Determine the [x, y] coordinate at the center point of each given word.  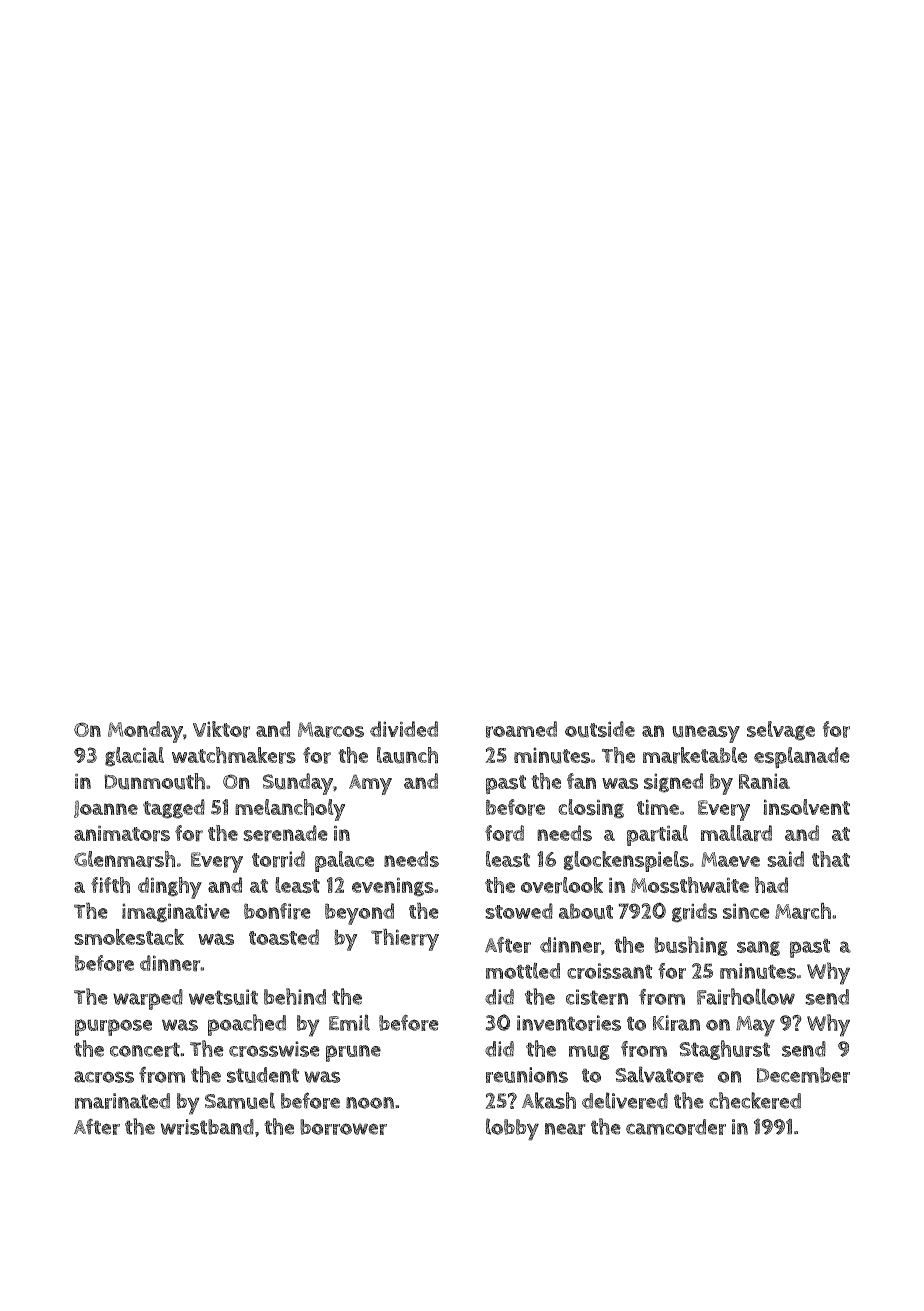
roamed [521, 729]
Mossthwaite [690, 885]
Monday [145, 732]
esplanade [802, 758]
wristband [207, 1127]
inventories [569, 1023]
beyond [359, 914]
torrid [278, 859]
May [755, 1026]
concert [145, 1049]
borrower [343, 1127]
